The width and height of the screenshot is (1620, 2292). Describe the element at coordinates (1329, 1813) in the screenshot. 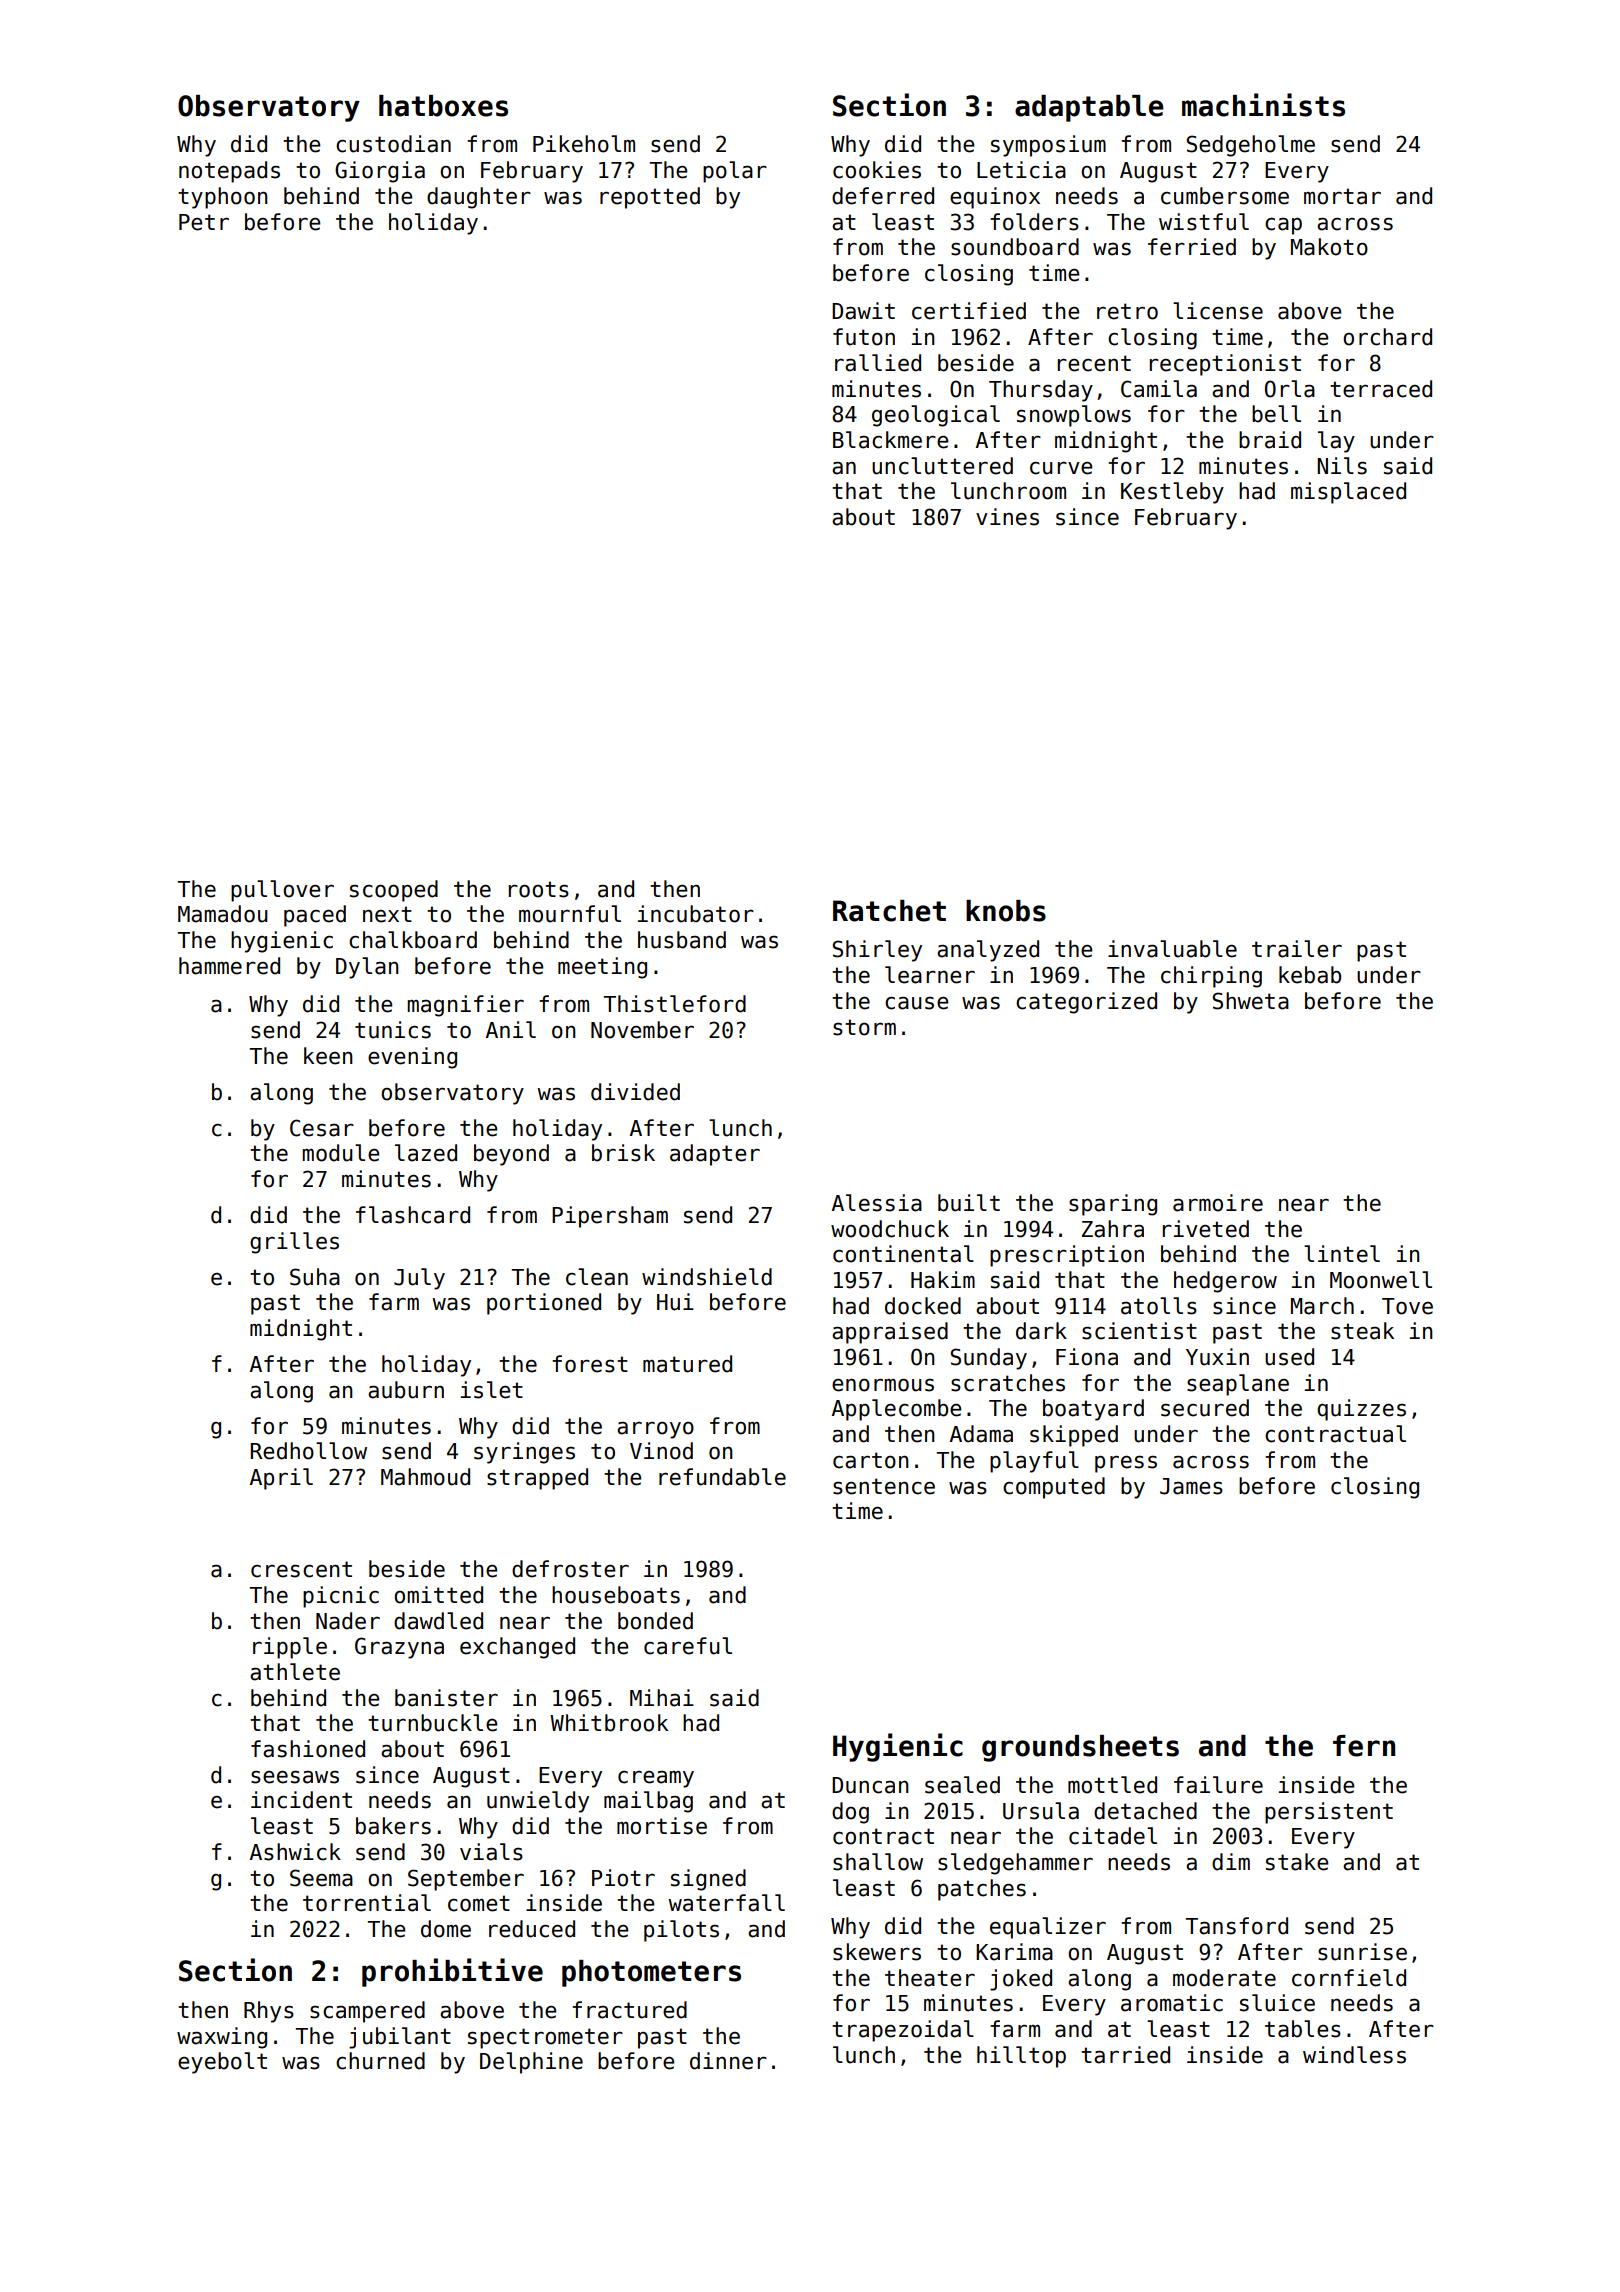

I see `persistent` at that location.
